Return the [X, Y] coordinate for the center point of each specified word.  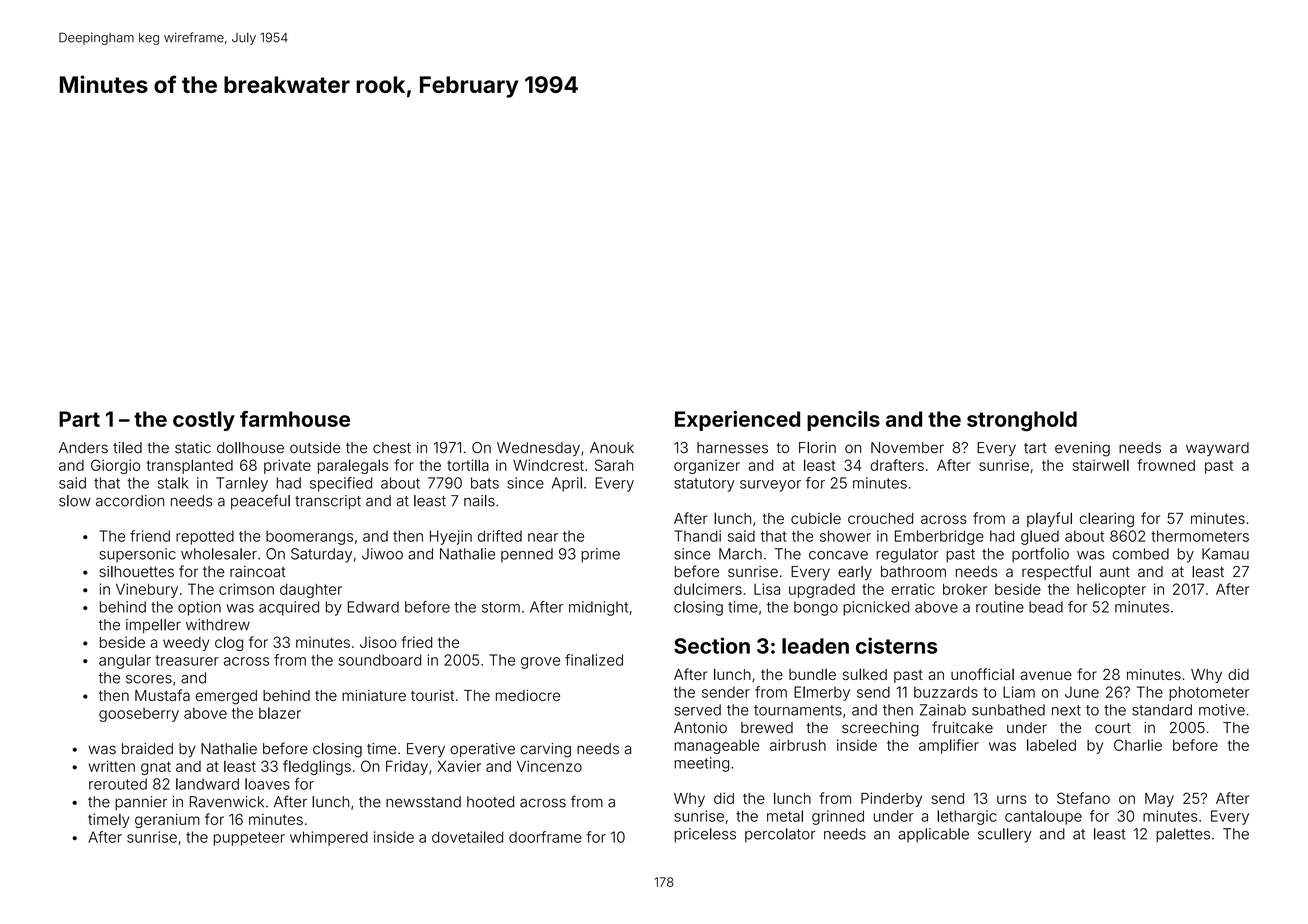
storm [501, 607]
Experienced [737, 420]
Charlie [1138, 745]
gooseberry [139, 715]
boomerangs [309, 537]
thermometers [1200, 536]
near [543, 537]
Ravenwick [227, 802]
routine [1000, 607]
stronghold [1022, 421]
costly [204, 421]
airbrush [798, 745]
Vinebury [147, 590]
